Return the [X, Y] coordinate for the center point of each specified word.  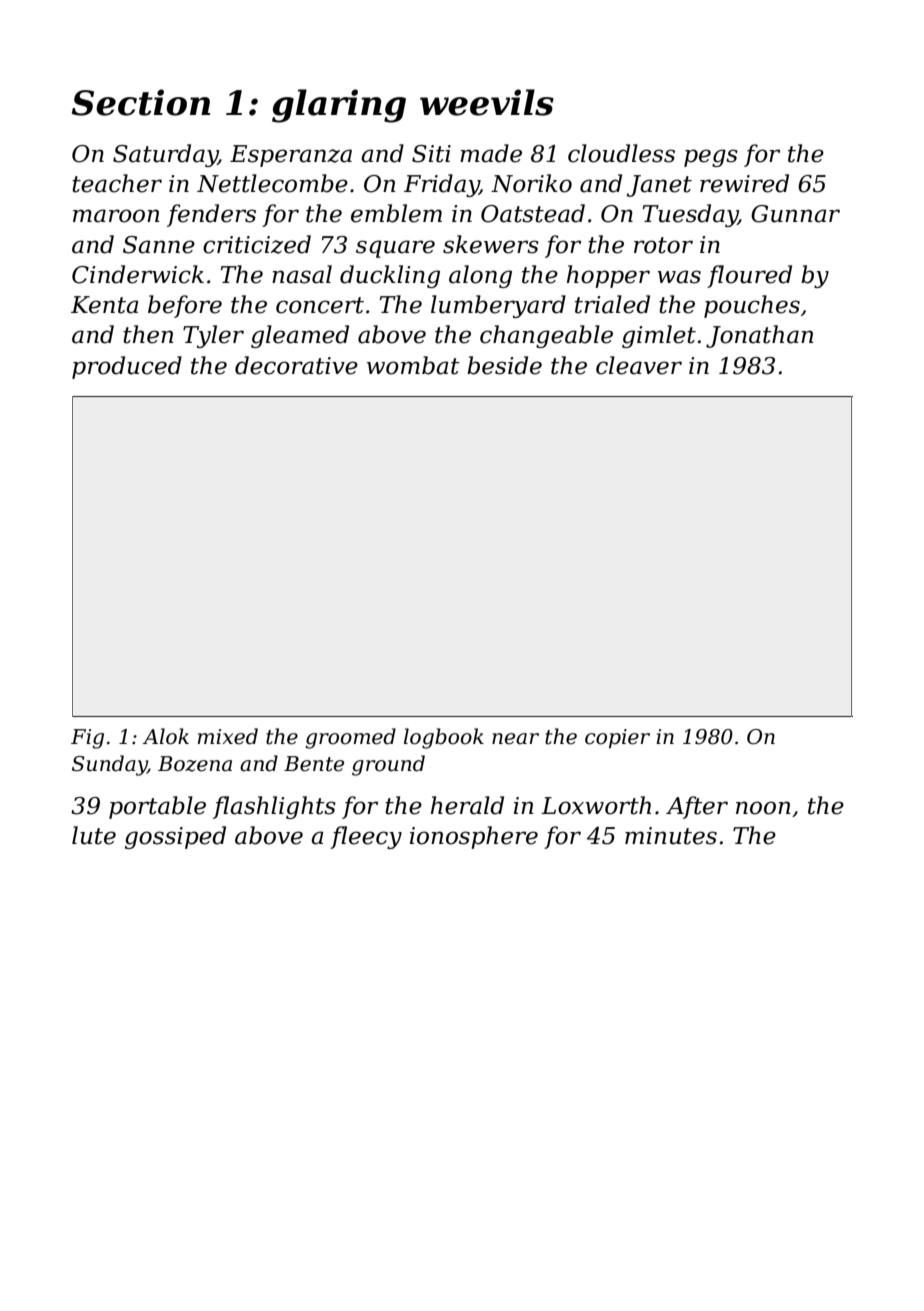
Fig [87, 739]
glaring [339, 106]
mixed [228, 736]
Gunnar [795, 214]
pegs [711, 158]
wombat [413, 365]
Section [141, 102]
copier [617, 738]
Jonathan [759, 336]
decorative [296, 365]
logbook [444, 738]
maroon [116, 216]
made [491, 153]
